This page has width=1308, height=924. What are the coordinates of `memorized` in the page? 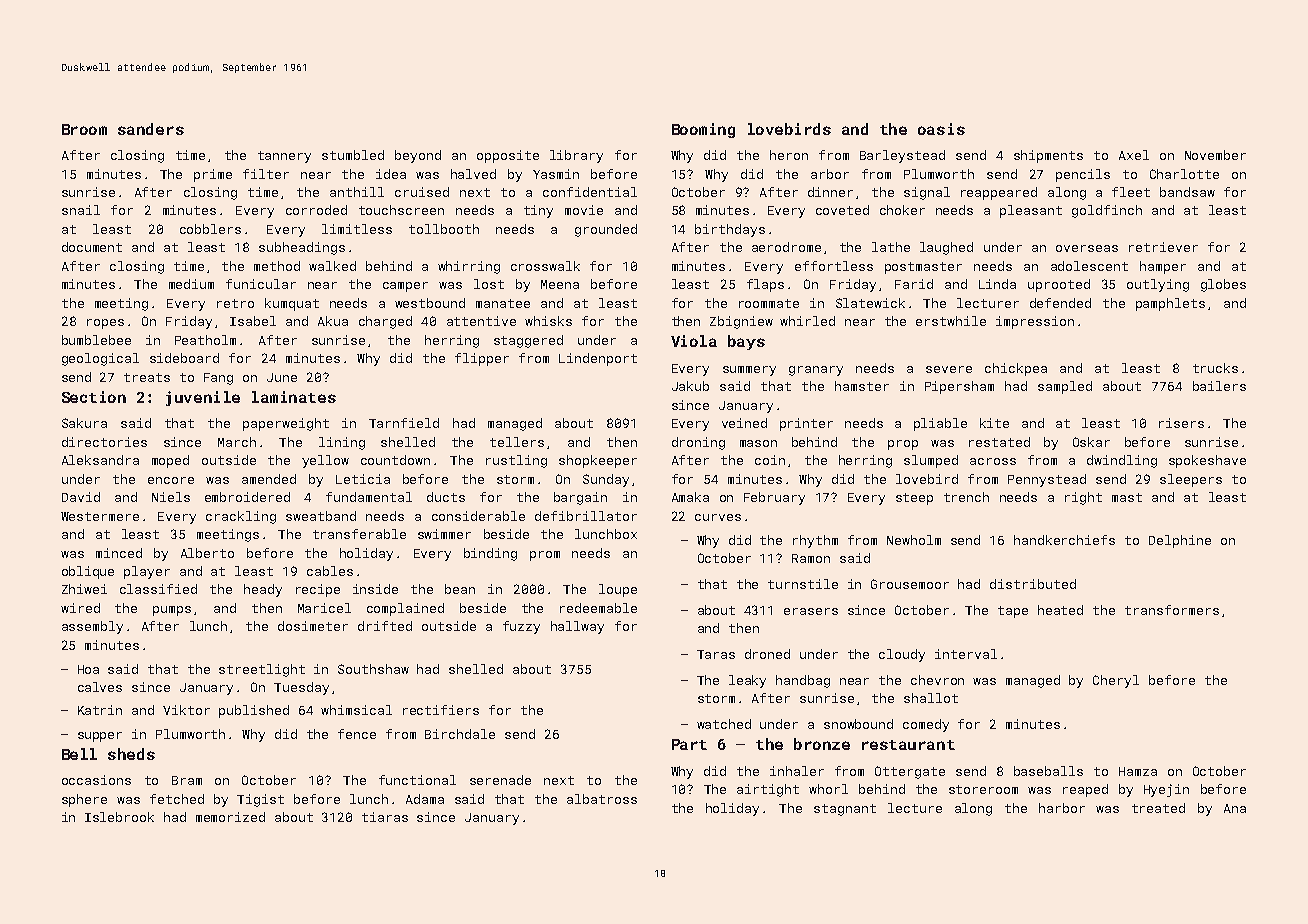 It's located at (230, 817).
